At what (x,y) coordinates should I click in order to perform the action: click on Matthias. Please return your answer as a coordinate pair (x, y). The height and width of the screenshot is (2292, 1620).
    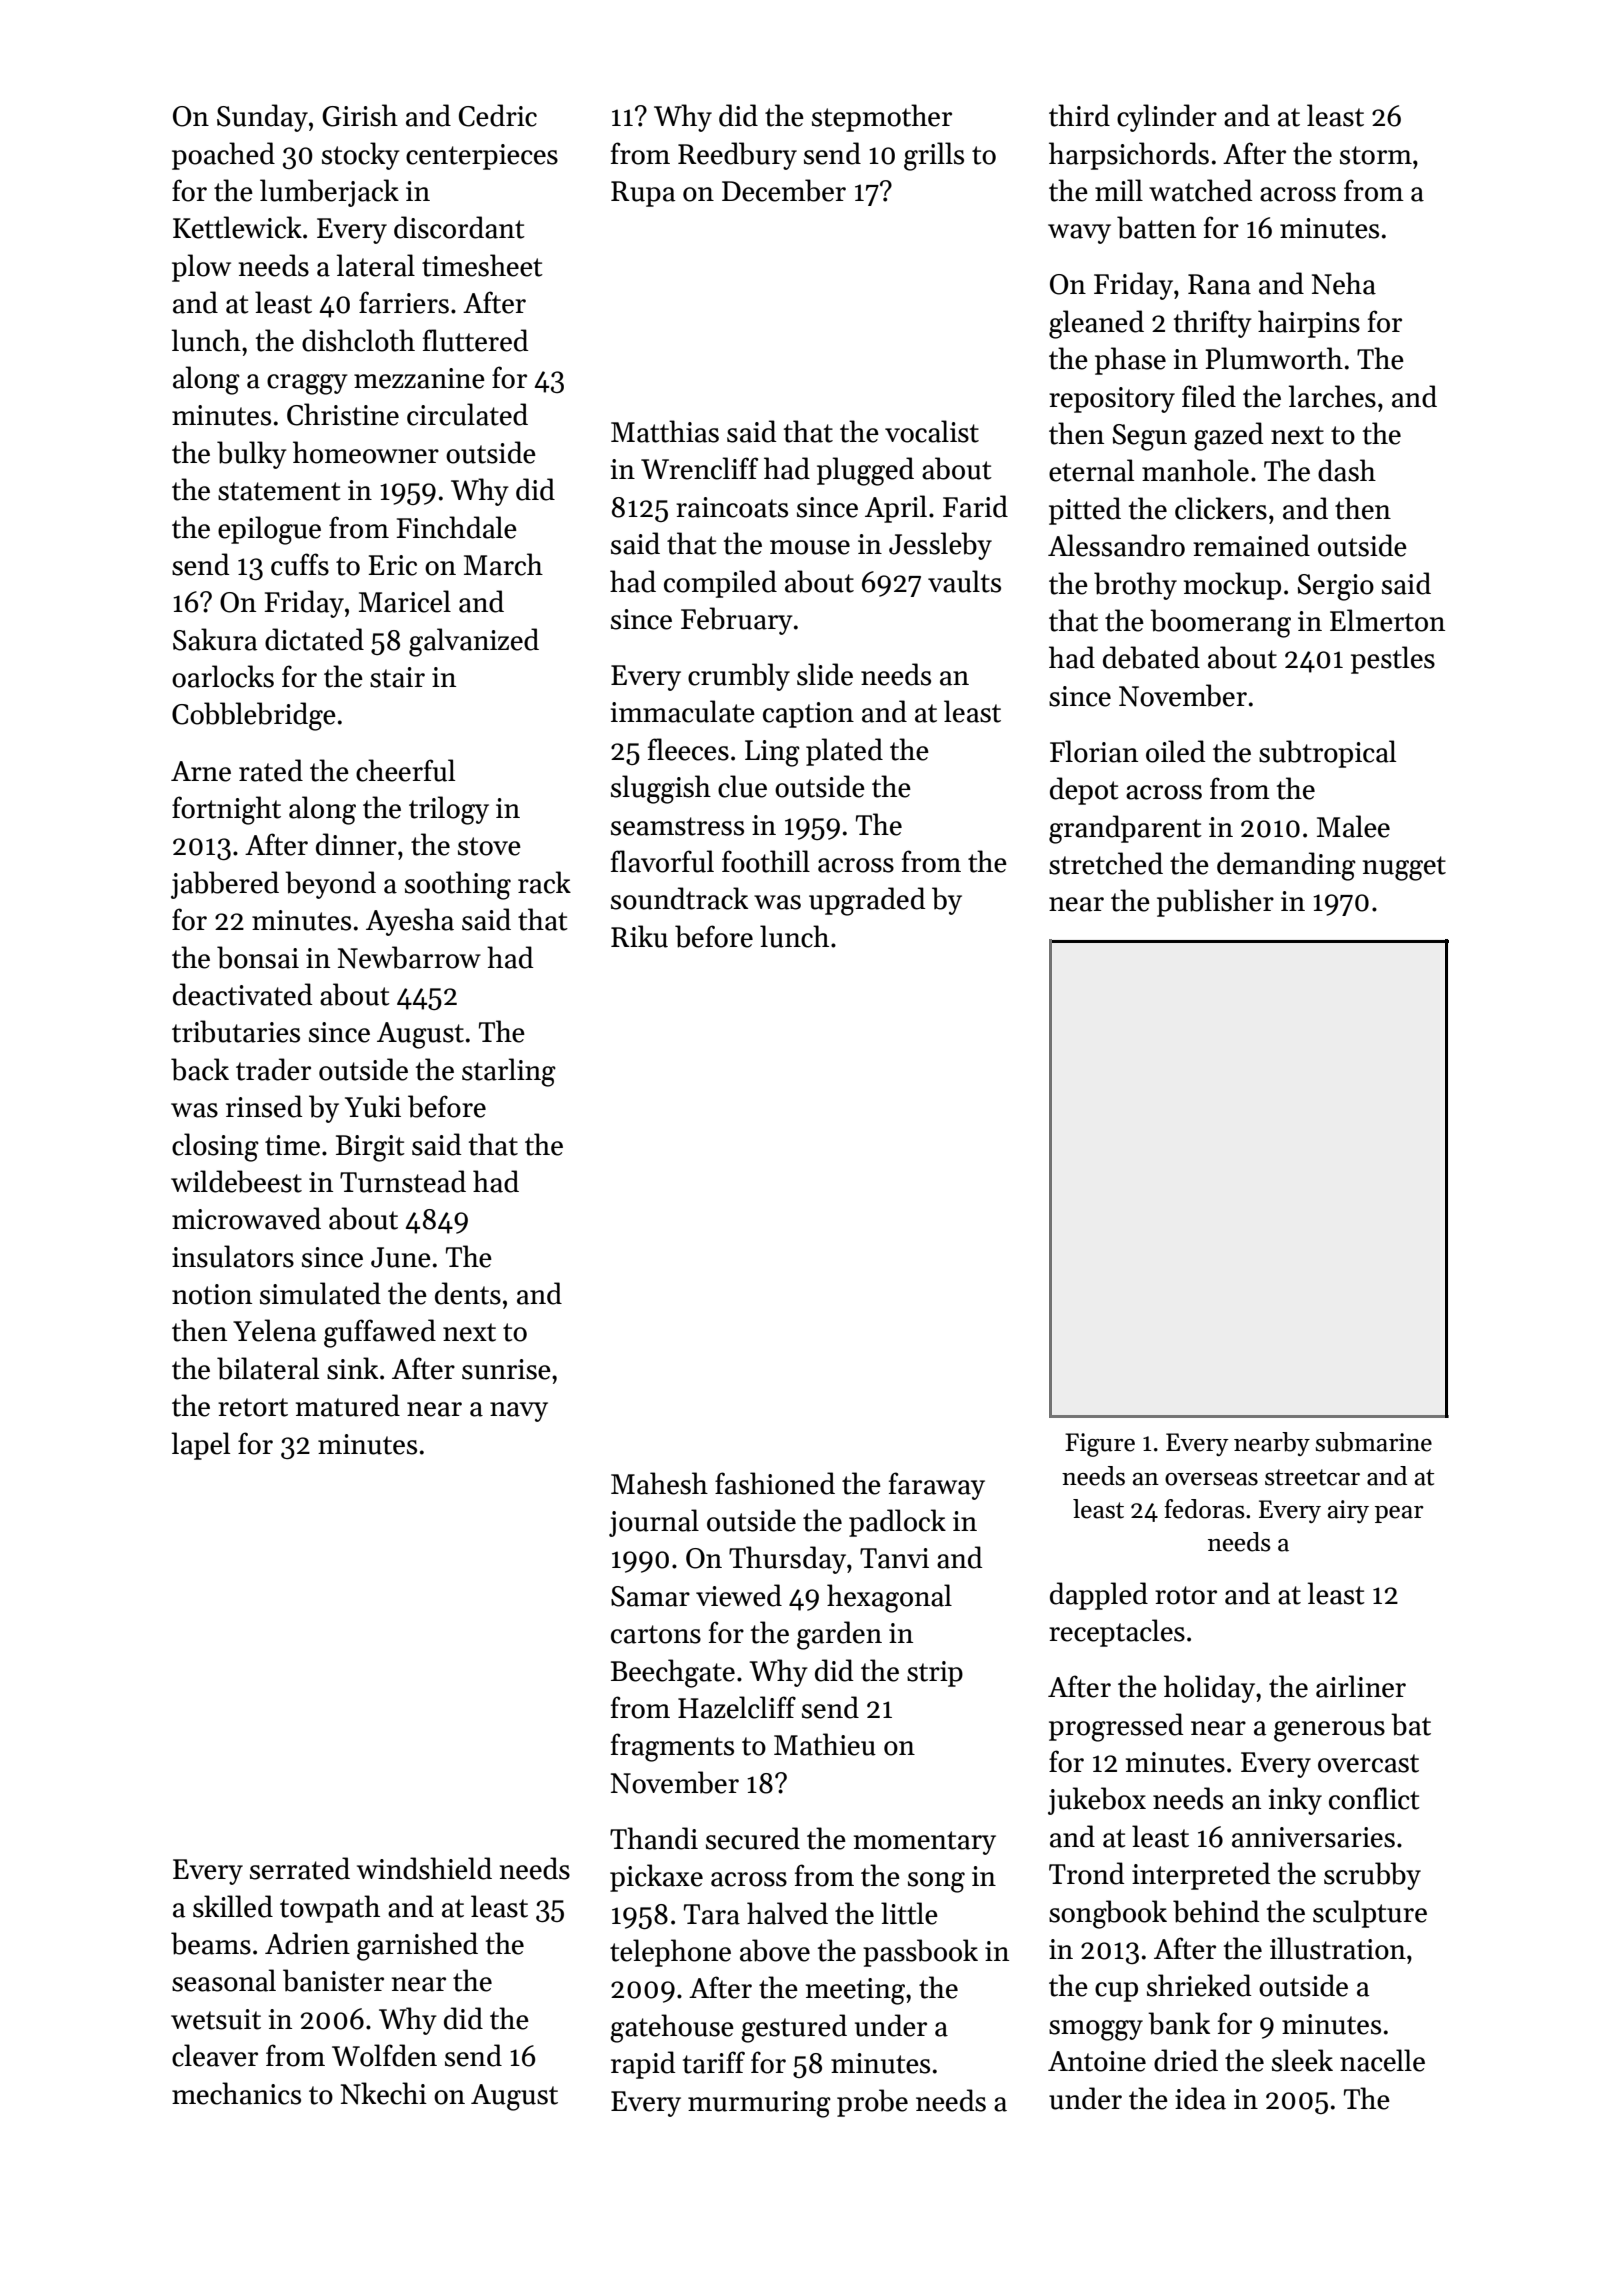
    Looking at the image, I should click on (665, 431).
